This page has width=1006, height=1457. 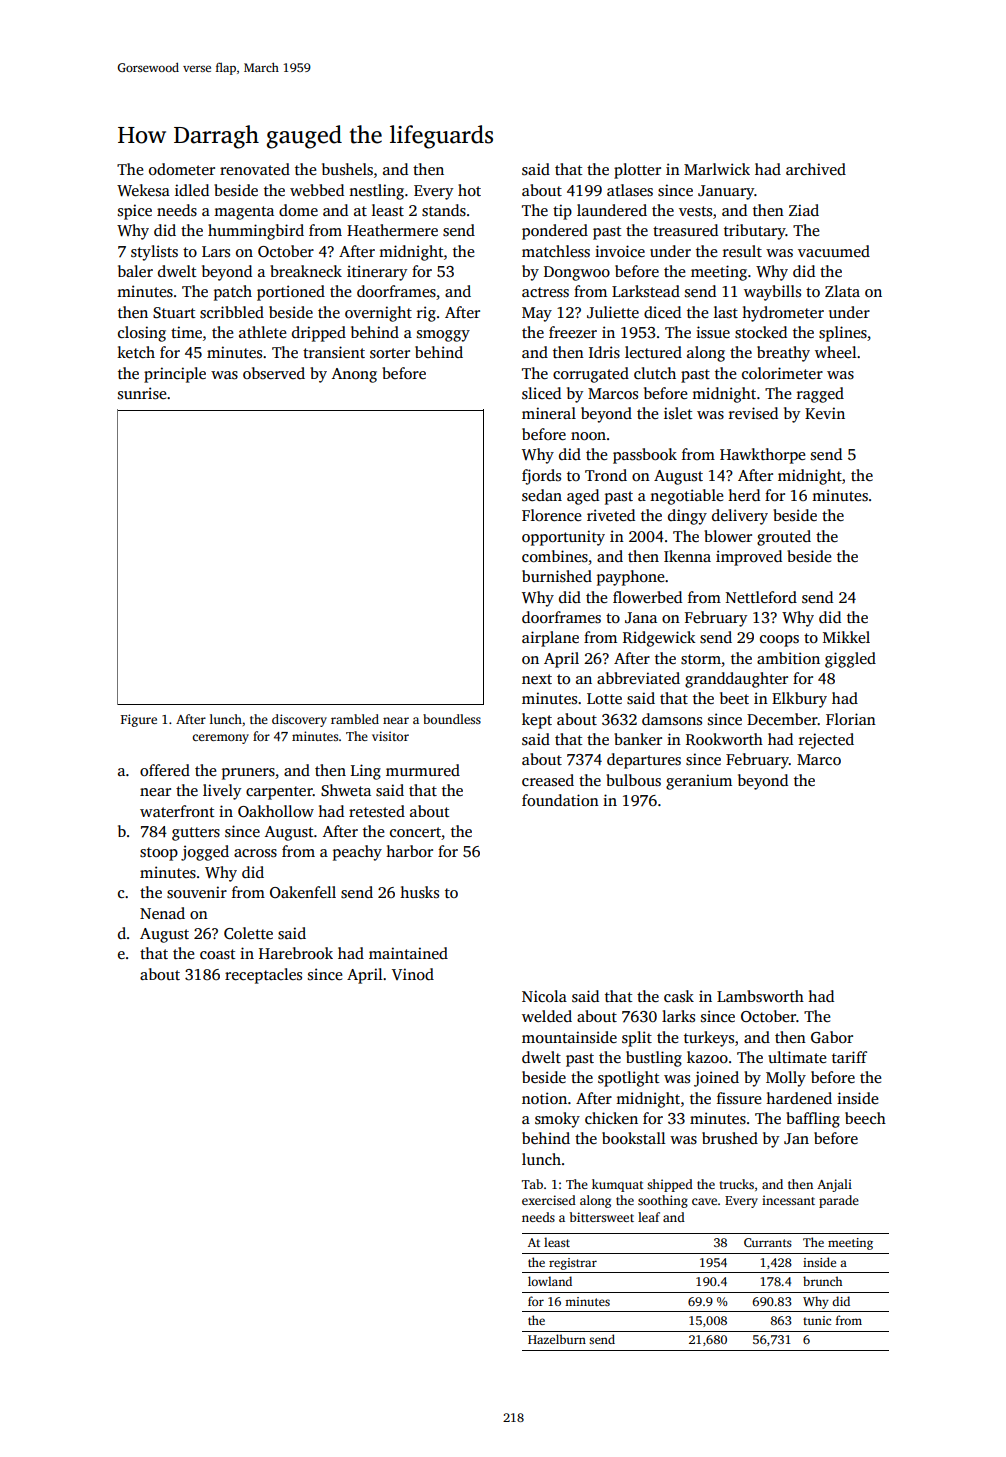 I want to click on husks, so click(x=419, y=892).
